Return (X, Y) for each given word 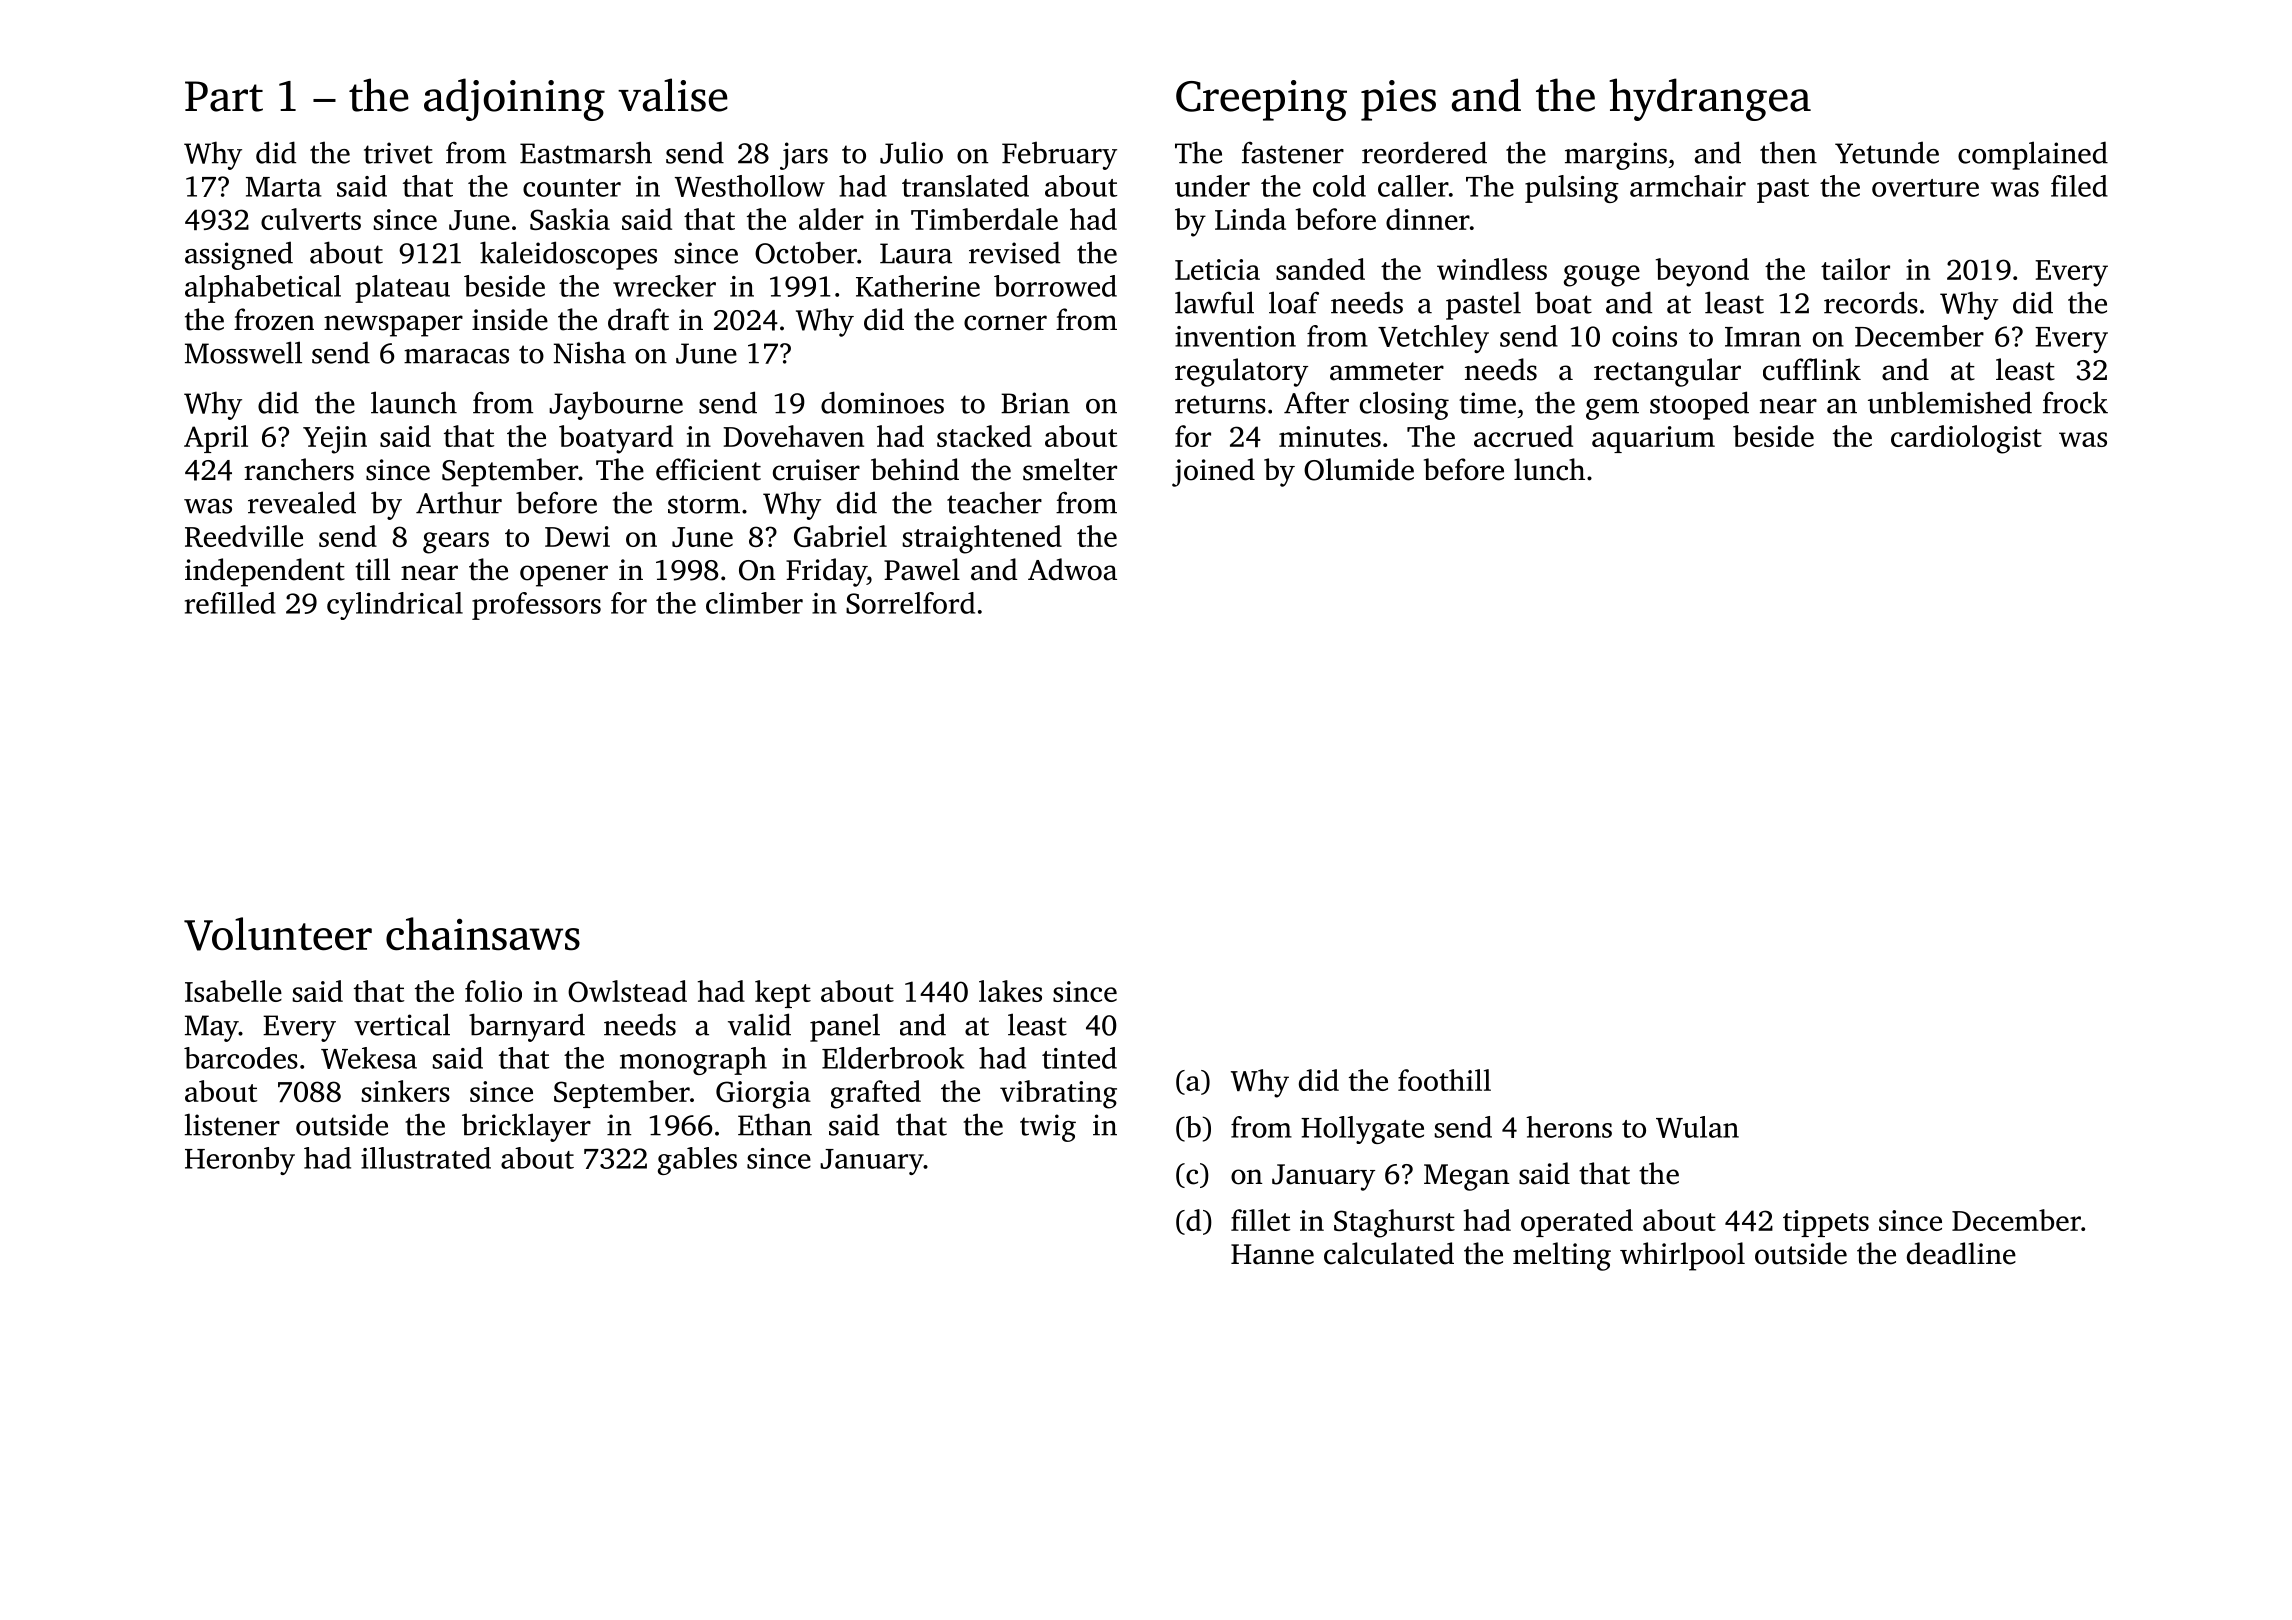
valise (673, 95)
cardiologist (1966, 439)
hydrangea (1710, 99)
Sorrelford (910, 603)
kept (783, 994)
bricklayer (526, 1127)
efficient (708, 469)
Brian (1035, 403)
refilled (230, 603)
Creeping (1261, 100)
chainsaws (483, 934)
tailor (1855, 269)
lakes (1010, 991)
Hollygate (1362, 1130)
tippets (1826, 1223)
